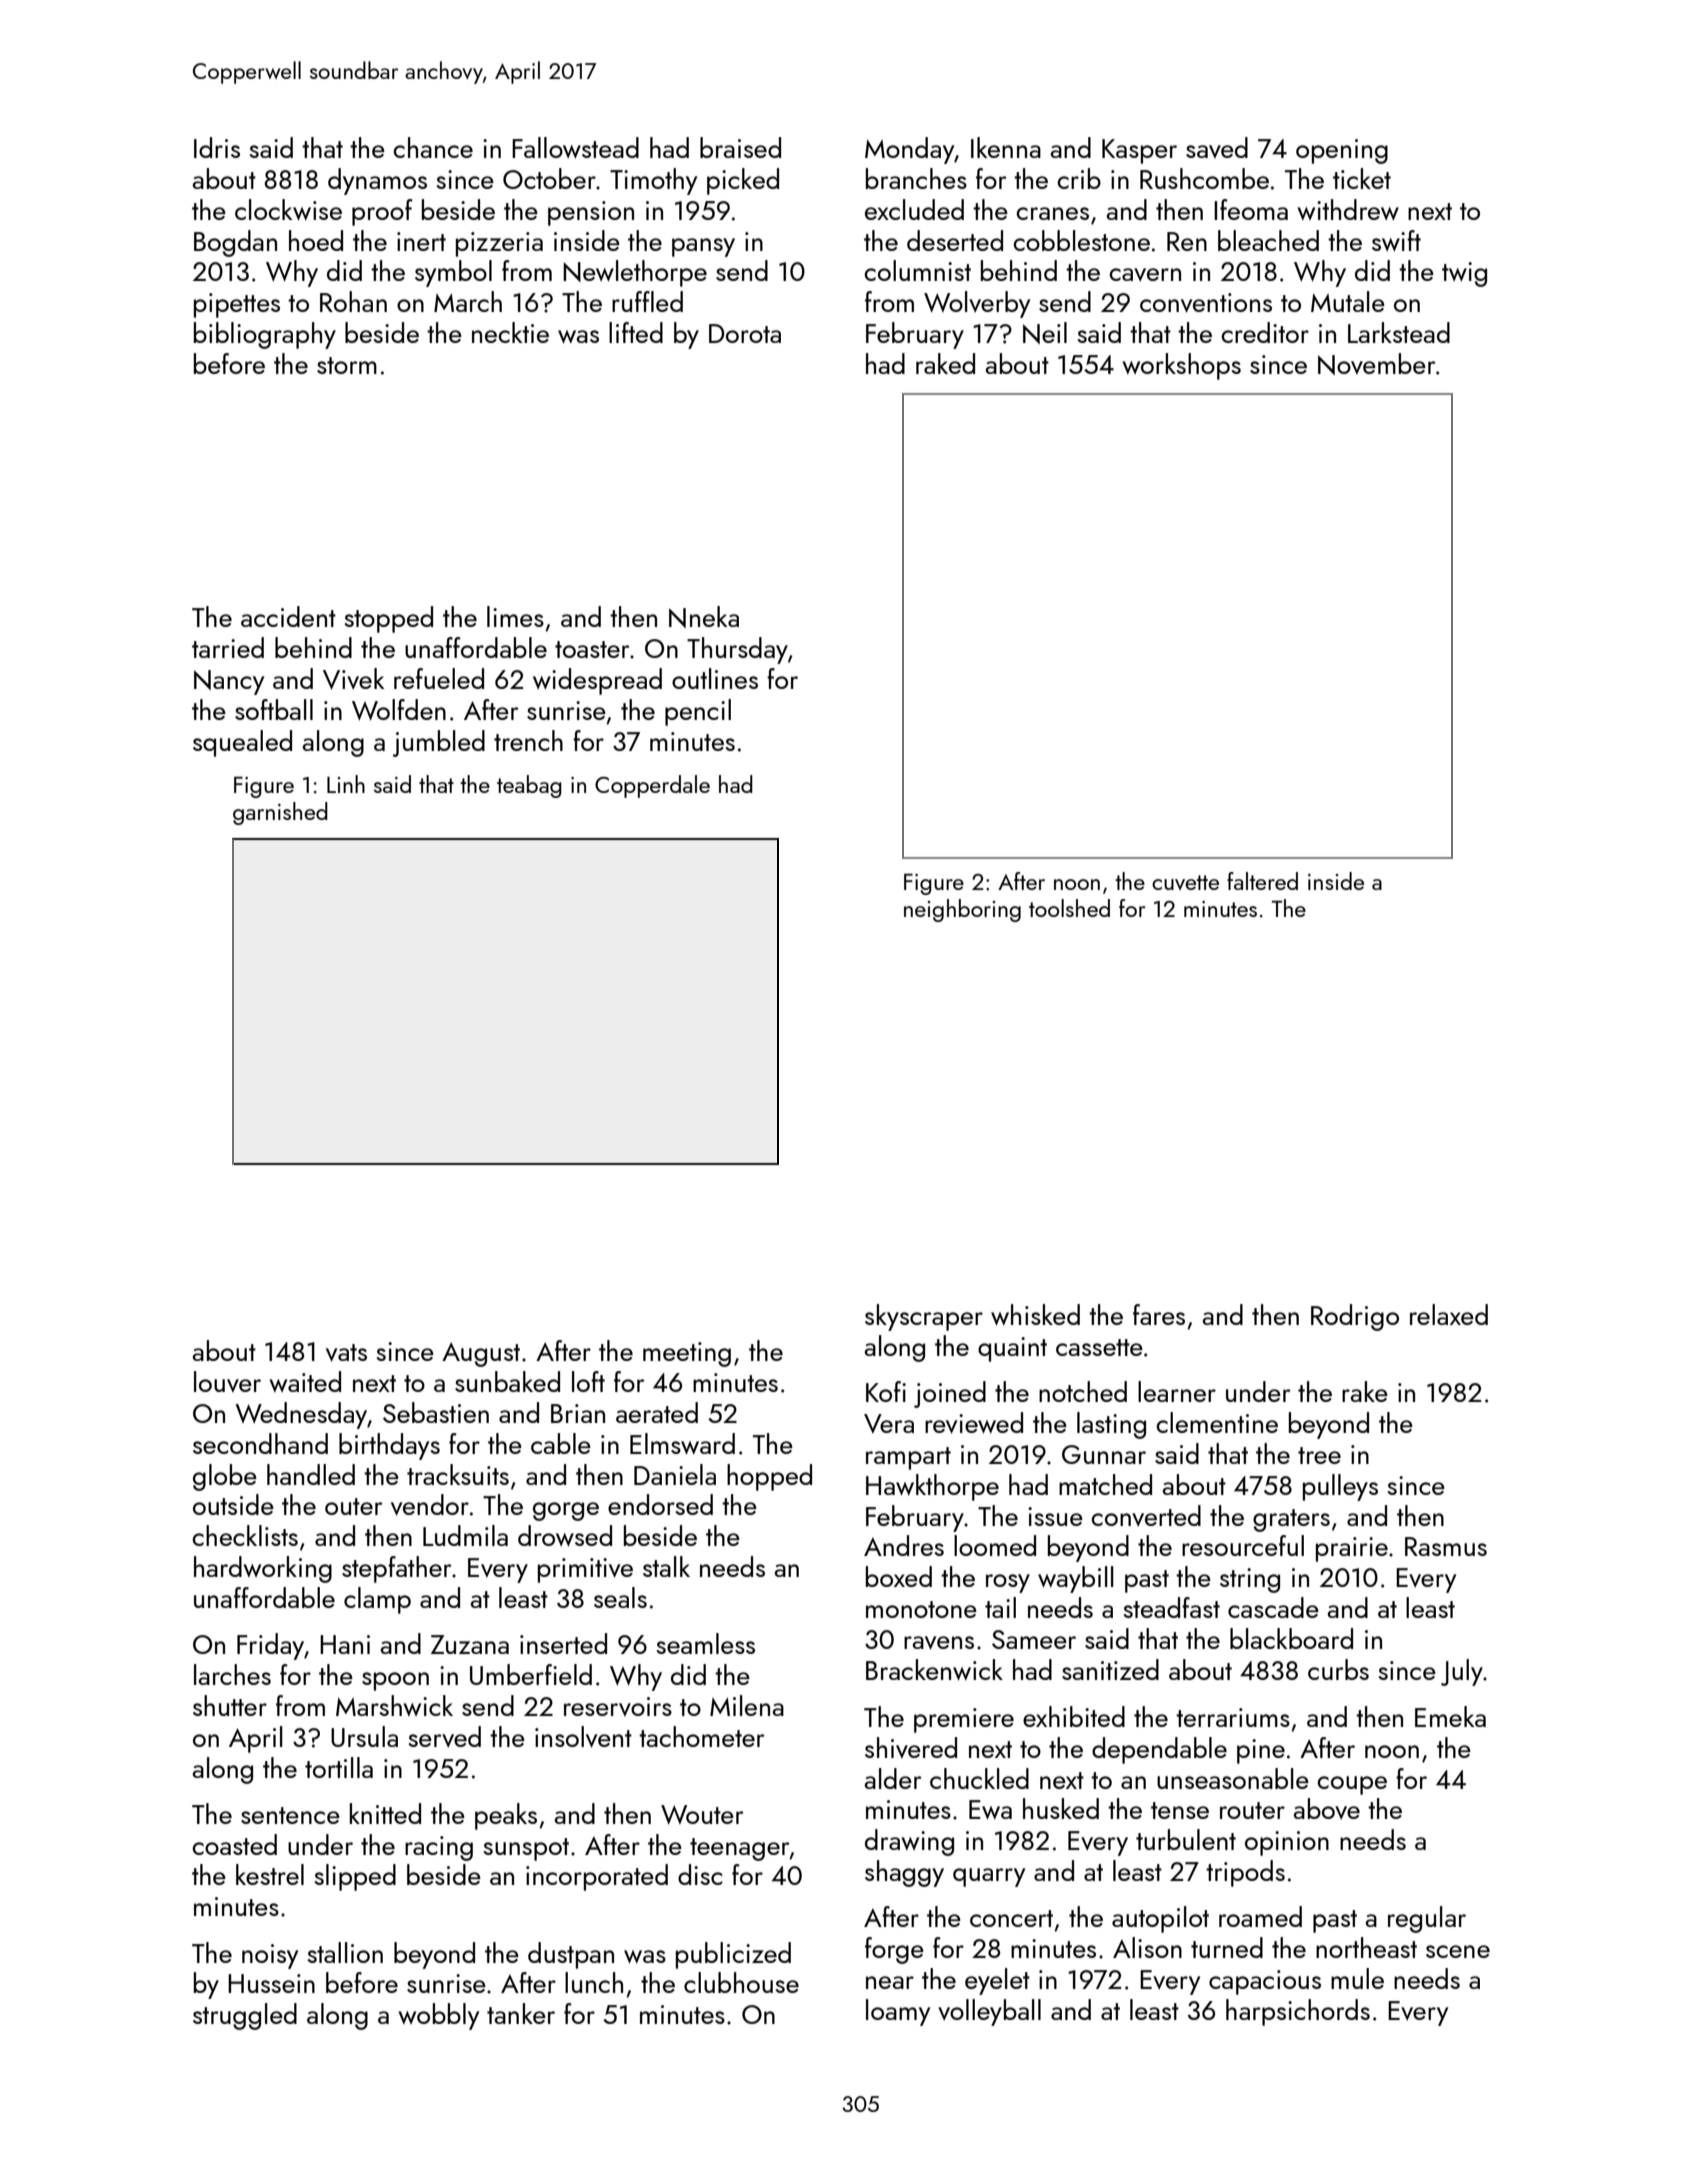 This image has width=1683, height=2178. I want to click on roamed, so click(1260, 1916).
